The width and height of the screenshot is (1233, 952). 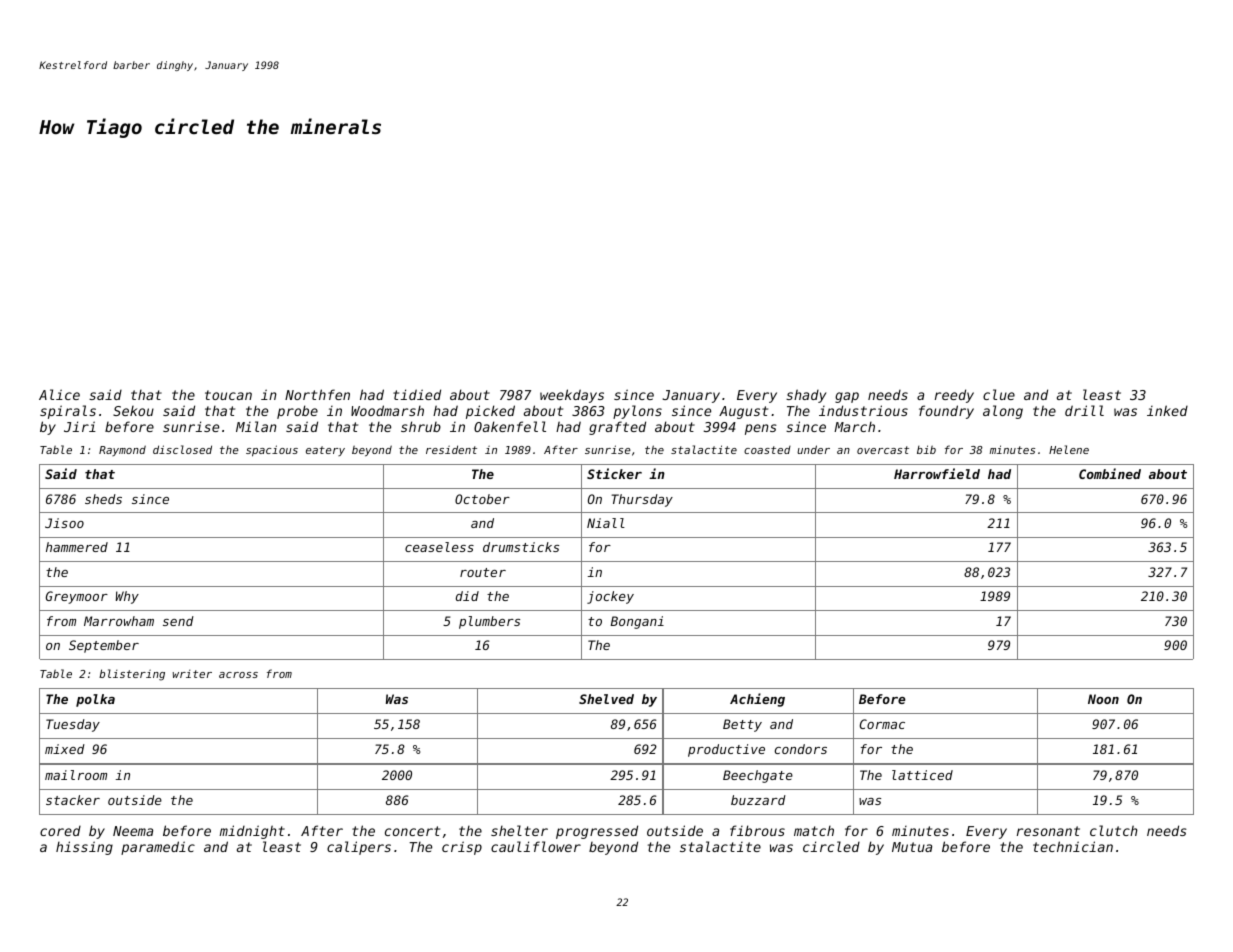 I want to click on Jiri, so click(x=80, y=426).
